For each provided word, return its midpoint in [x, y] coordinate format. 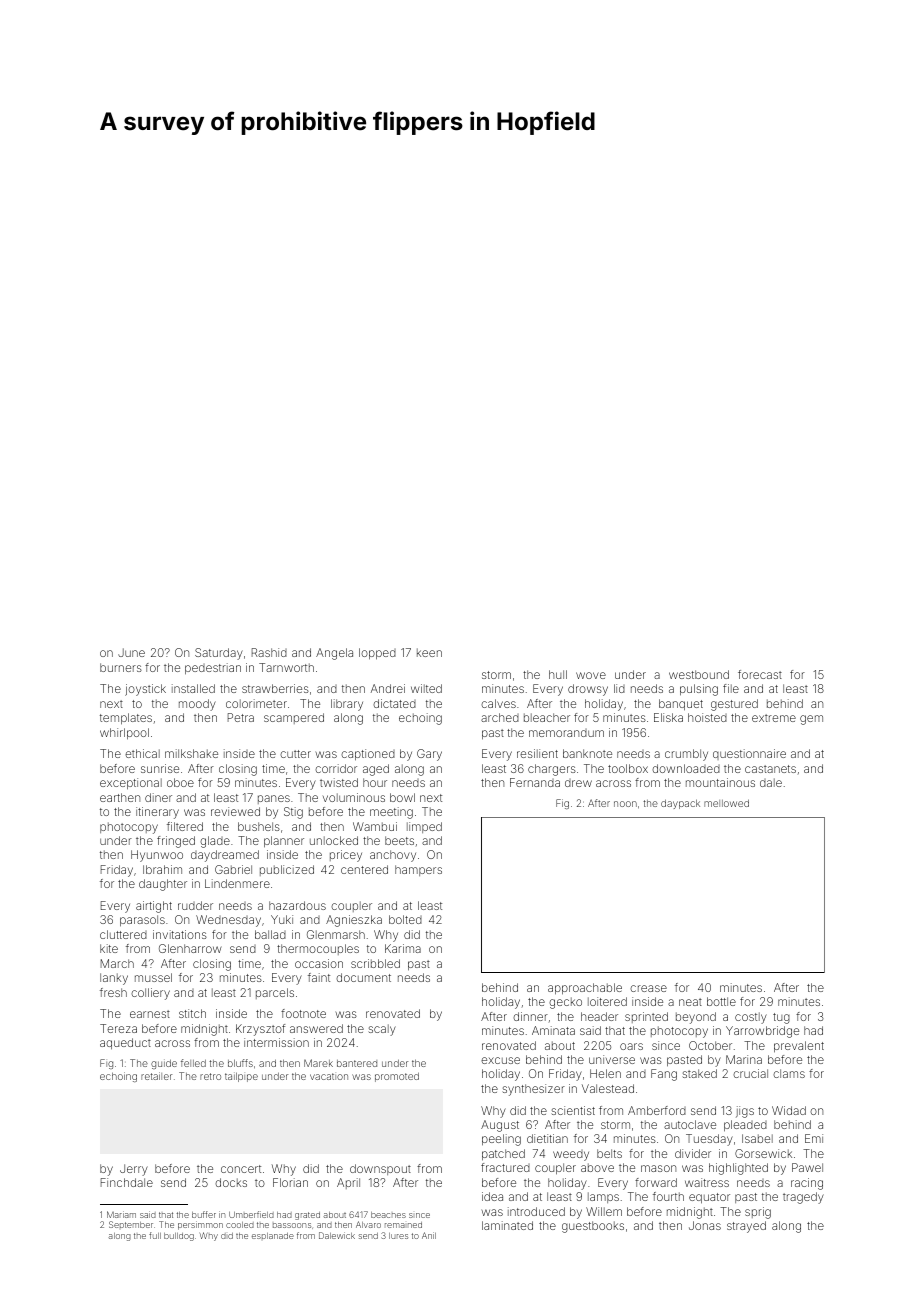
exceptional [131, 784]
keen [429, 652]
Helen [605, 1073]
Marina [744, 1059]
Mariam [121, 1214]
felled [193, 1063]
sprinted [646, 1017]
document [363, 977]
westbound [699, 674]
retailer [156, 1076]
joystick [145, 690]
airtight [154, 907]
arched [500, 717]
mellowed [726, 803]
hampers [418, 870]
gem [811, 720]
